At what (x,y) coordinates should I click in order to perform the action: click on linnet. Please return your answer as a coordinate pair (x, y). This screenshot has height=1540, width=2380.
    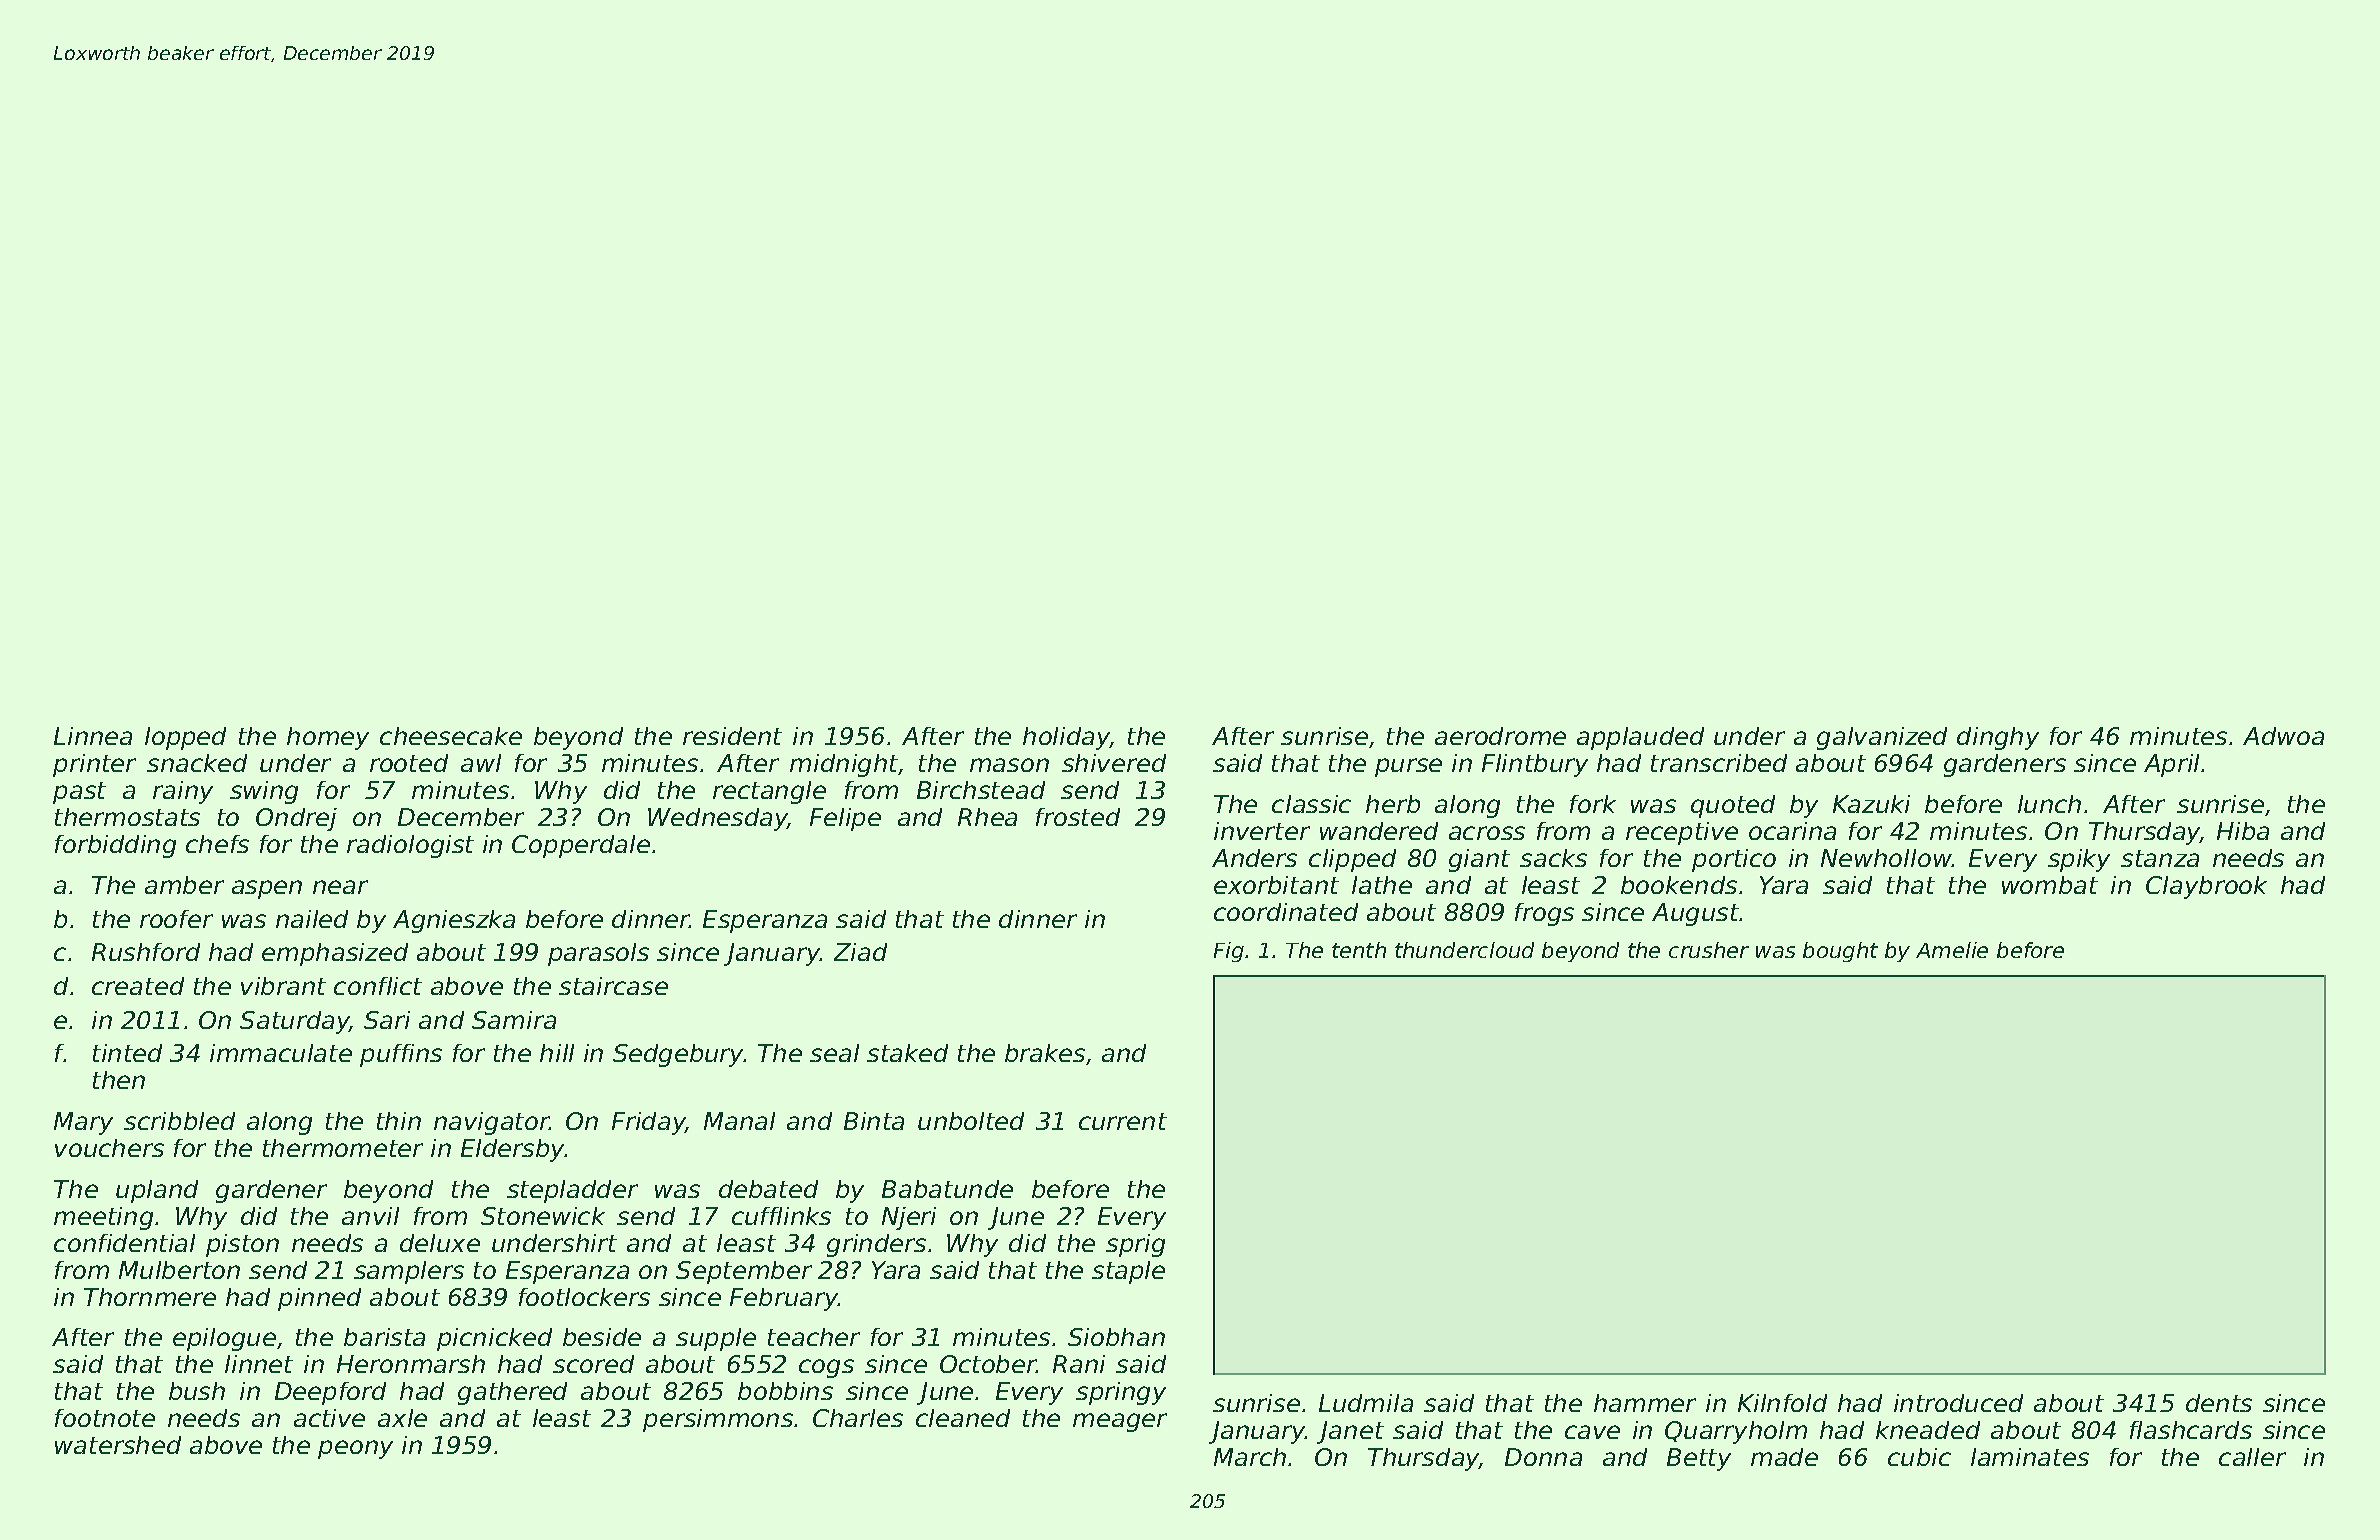
    Looking at the image, I should click on (259, 1364).
